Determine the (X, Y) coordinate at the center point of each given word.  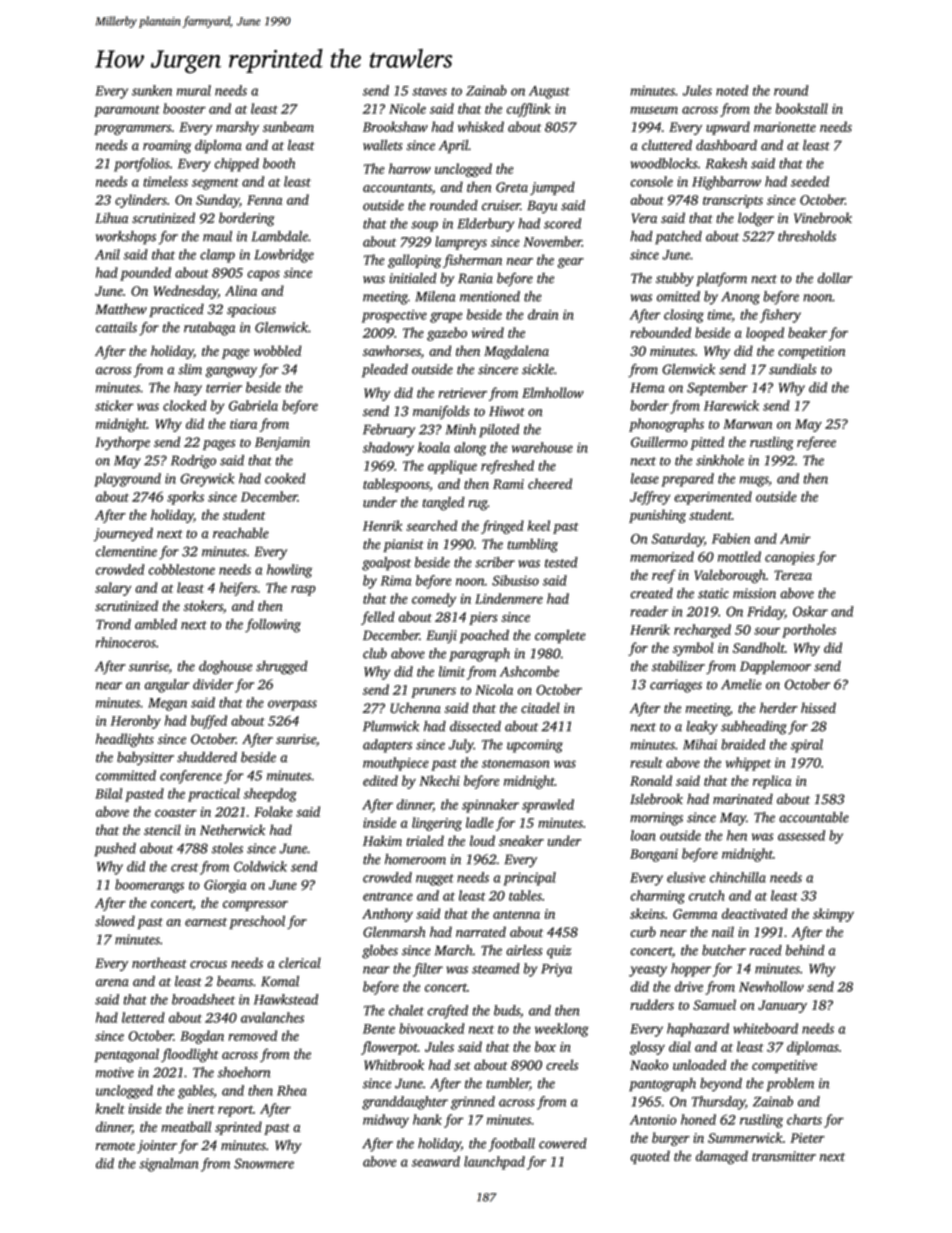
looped (765, 334)
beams (235, 981)
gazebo (447, 334)
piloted (499, 431)
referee (816, 443)
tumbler (508, 1084)
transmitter (784, 1156)
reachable (241, 533)
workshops (126, 238)
